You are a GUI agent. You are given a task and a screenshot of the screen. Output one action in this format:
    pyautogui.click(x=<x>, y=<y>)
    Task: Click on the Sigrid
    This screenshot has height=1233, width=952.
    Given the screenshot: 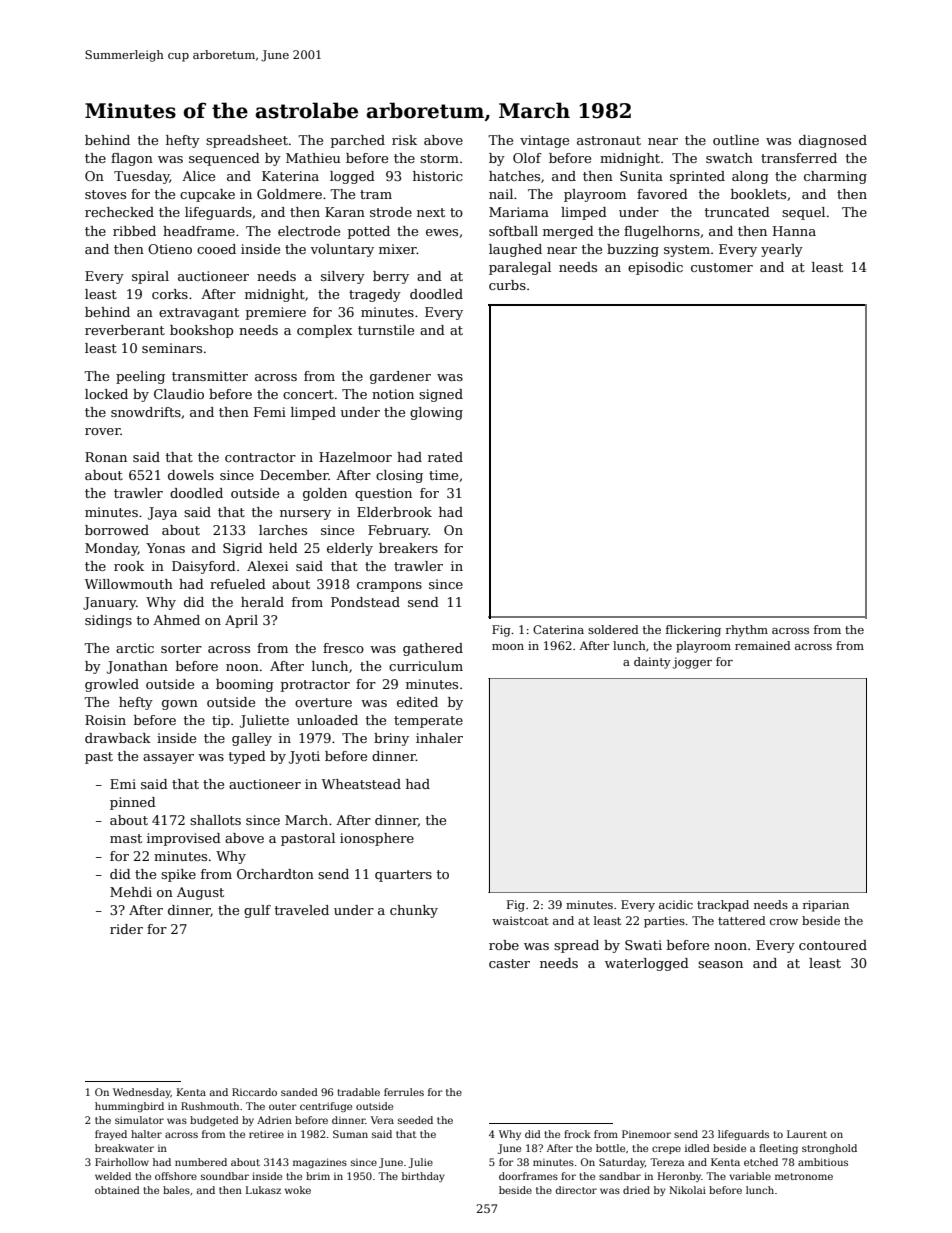 What is the action you would take?
    pyautogui.click(x=243, y=549)
